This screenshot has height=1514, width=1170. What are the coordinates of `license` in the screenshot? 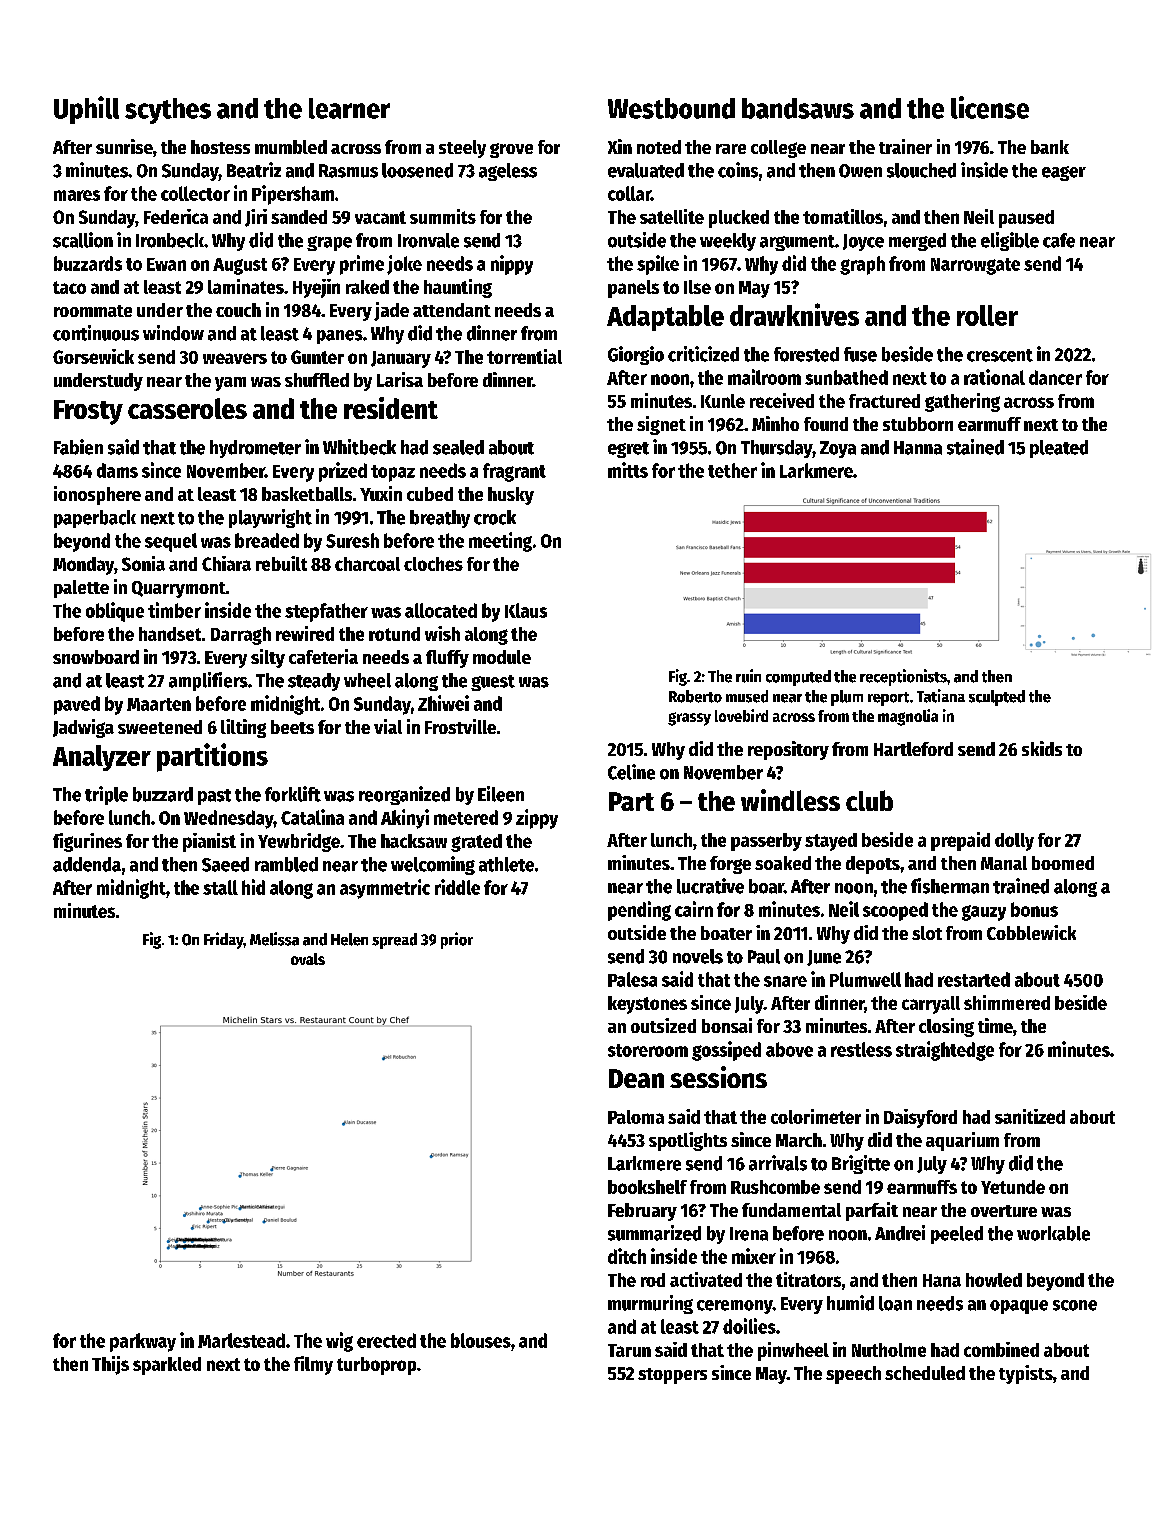 It's located at (990, 107).
